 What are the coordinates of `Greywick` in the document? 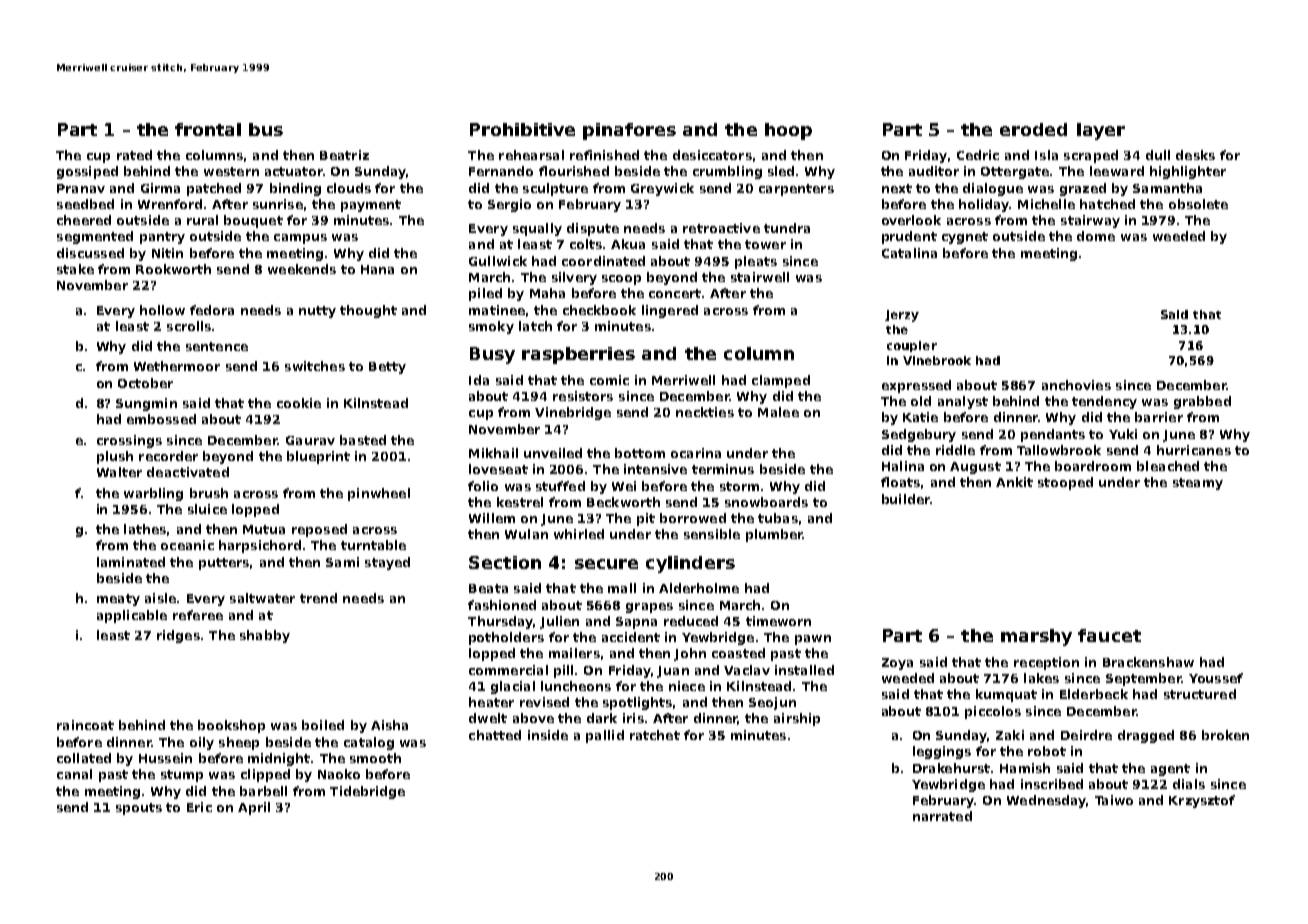 It's located at (662, 189).
